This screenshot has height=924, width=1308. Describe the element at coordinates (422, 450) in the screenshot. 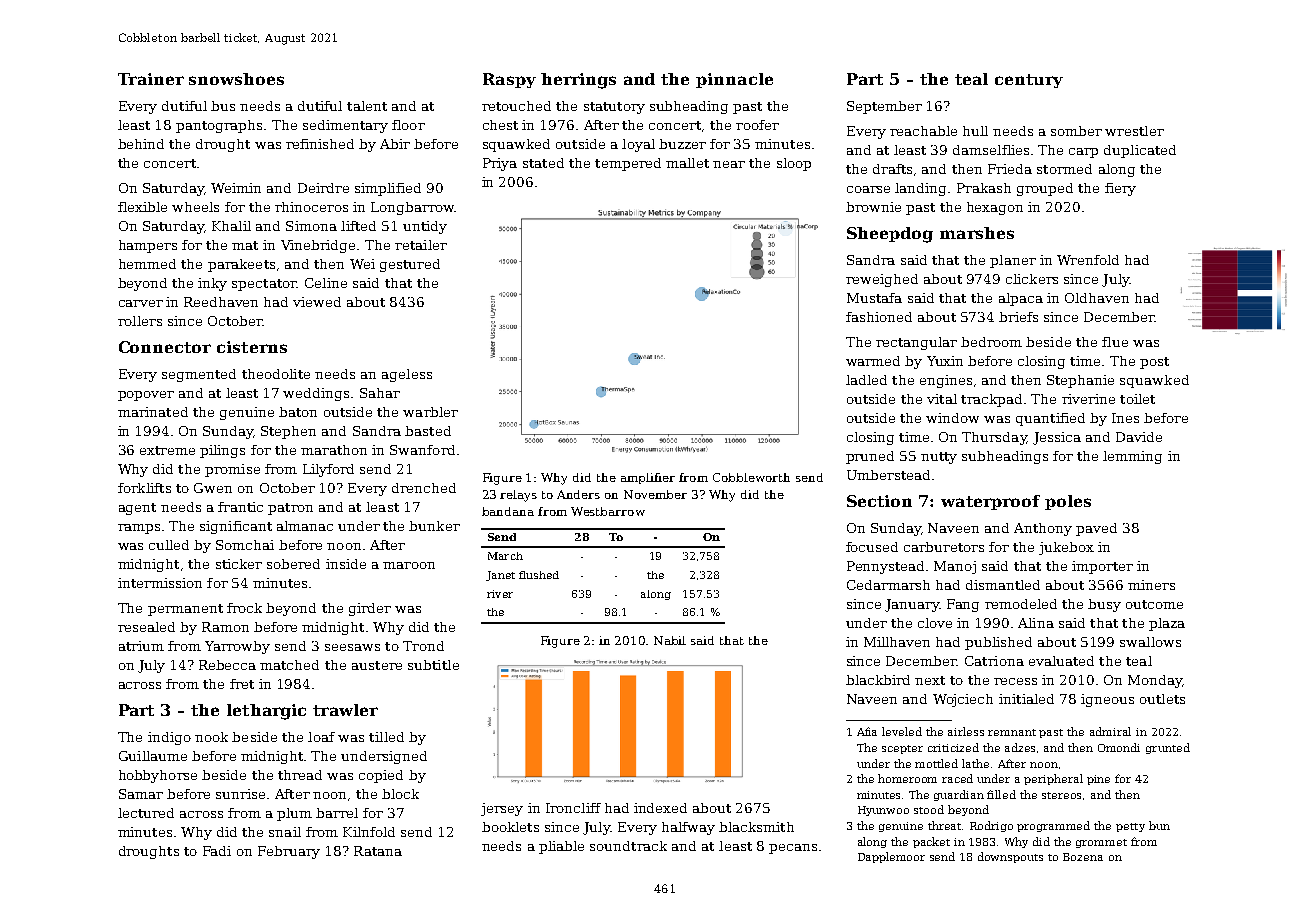

I see `Swanford` at that location.
